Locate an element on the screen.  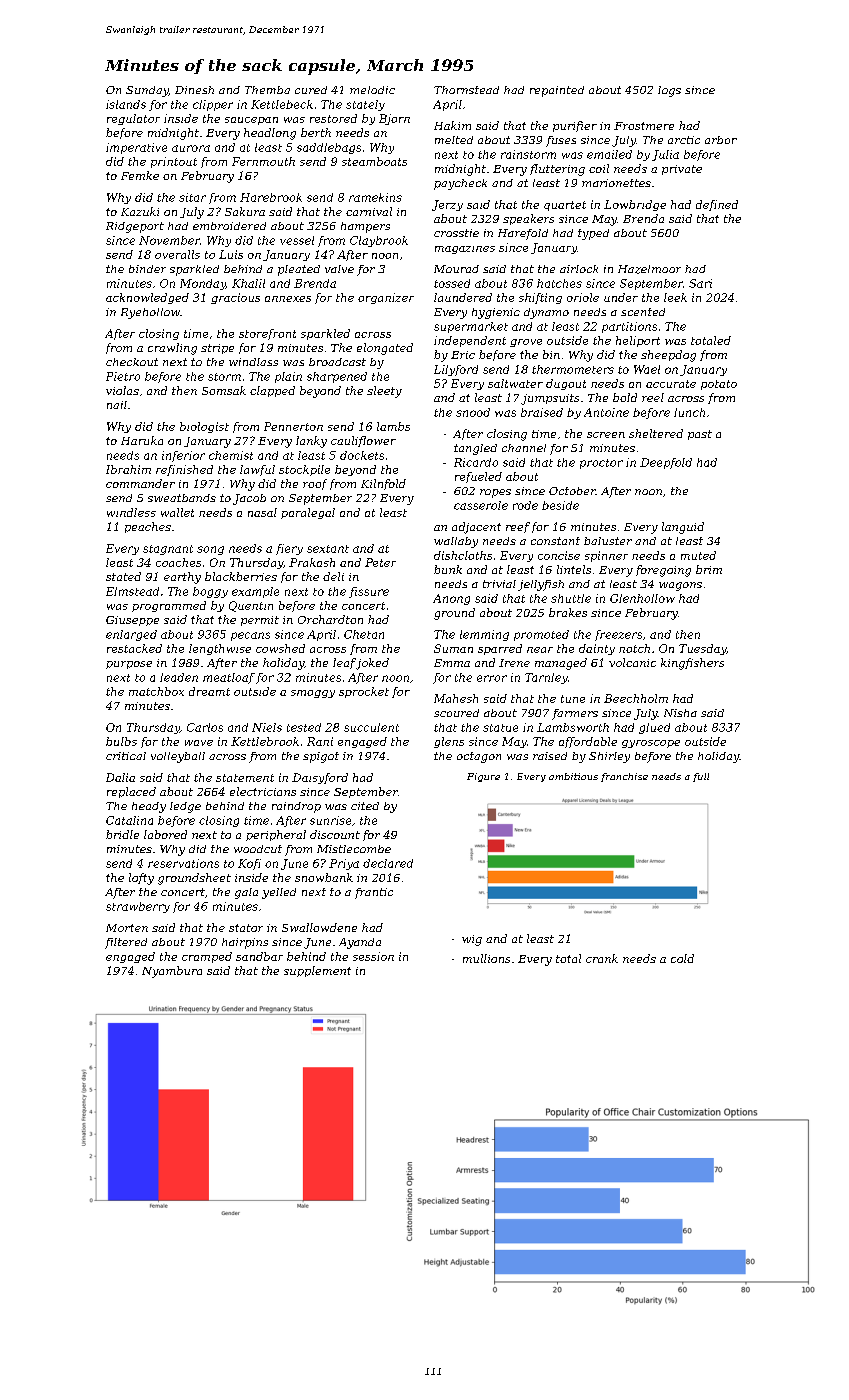
brim is located at coordinates (709, 569).
